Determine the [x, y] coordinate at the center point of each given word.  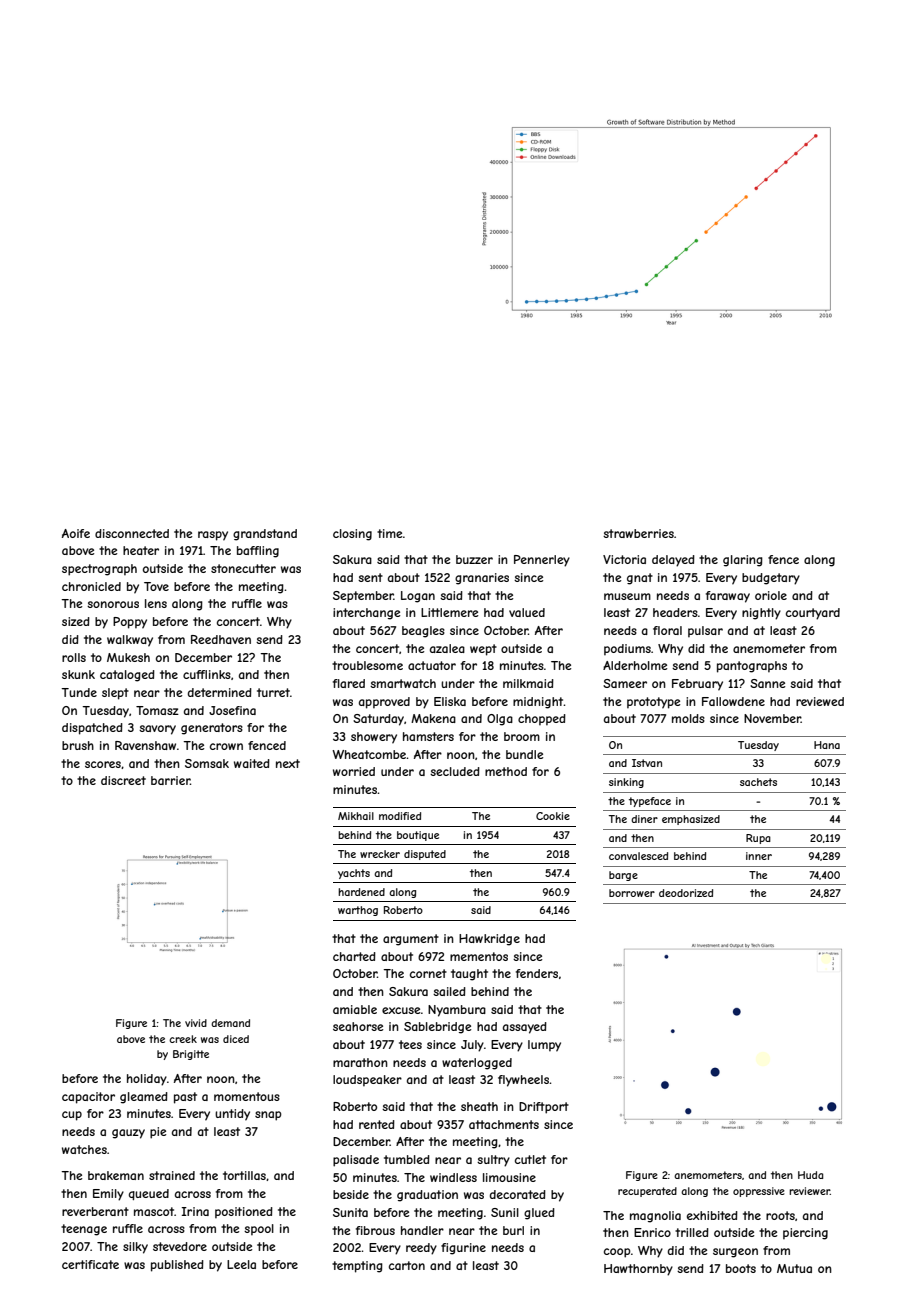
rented [377, 1124]
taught [469, 975]
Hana [827, 745]
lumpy [544, 1046]
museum [627, 596]
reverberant [95, 1211]
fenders [537, 973]
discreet [123, 780]
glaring [743, 561]
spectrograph [99, 570]
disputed [425, 855]
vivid [196, 1023]
